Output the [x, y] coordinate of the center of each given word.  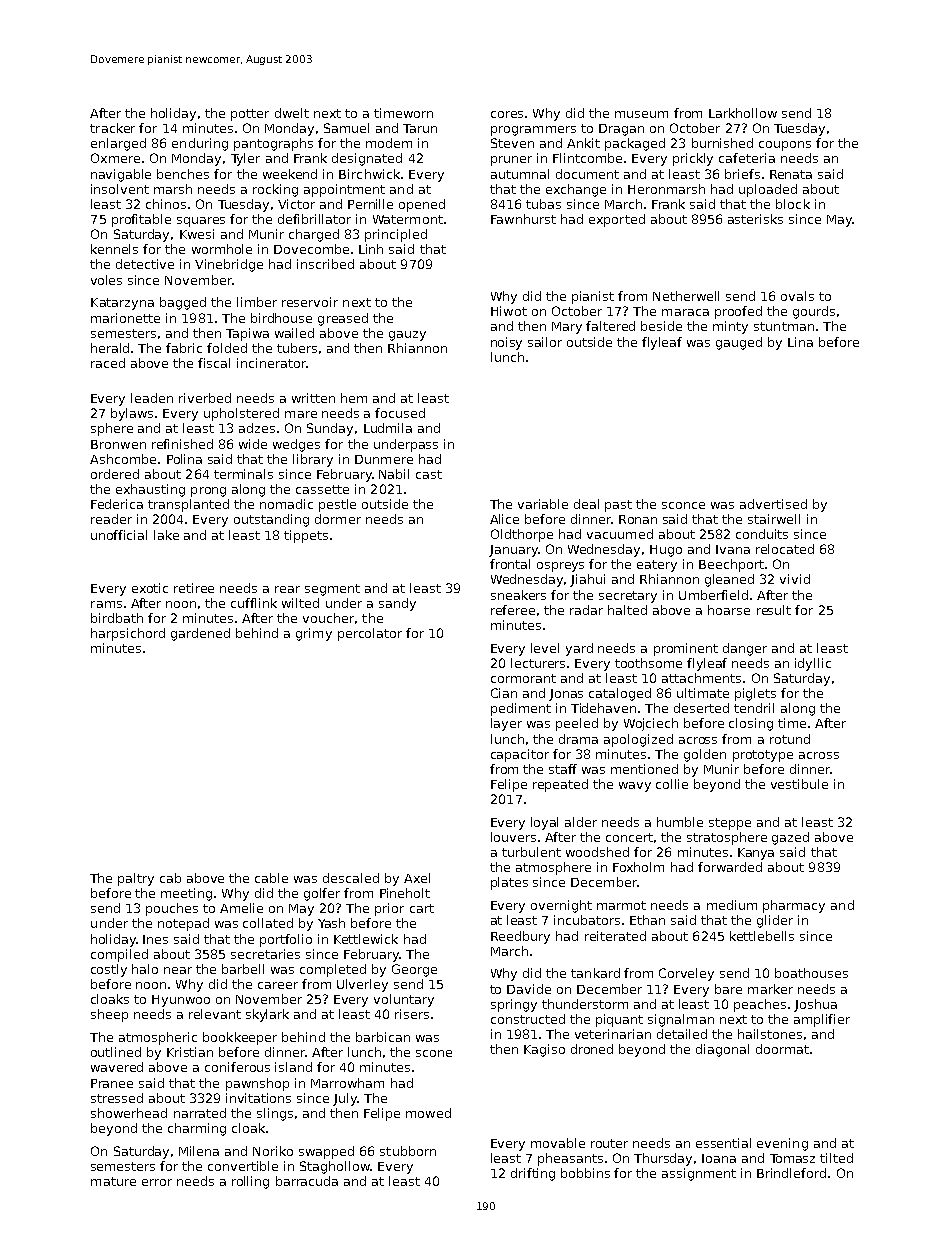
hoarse [729, 610]
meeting [186, 894]
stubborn [408, 1151]
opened [422, 205]
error [157, 1182]
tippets [306, 536]
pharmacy [794, 906]
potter [250, 115]
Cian [504, 693]
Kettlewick [366, 939]
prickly [693, 159]
